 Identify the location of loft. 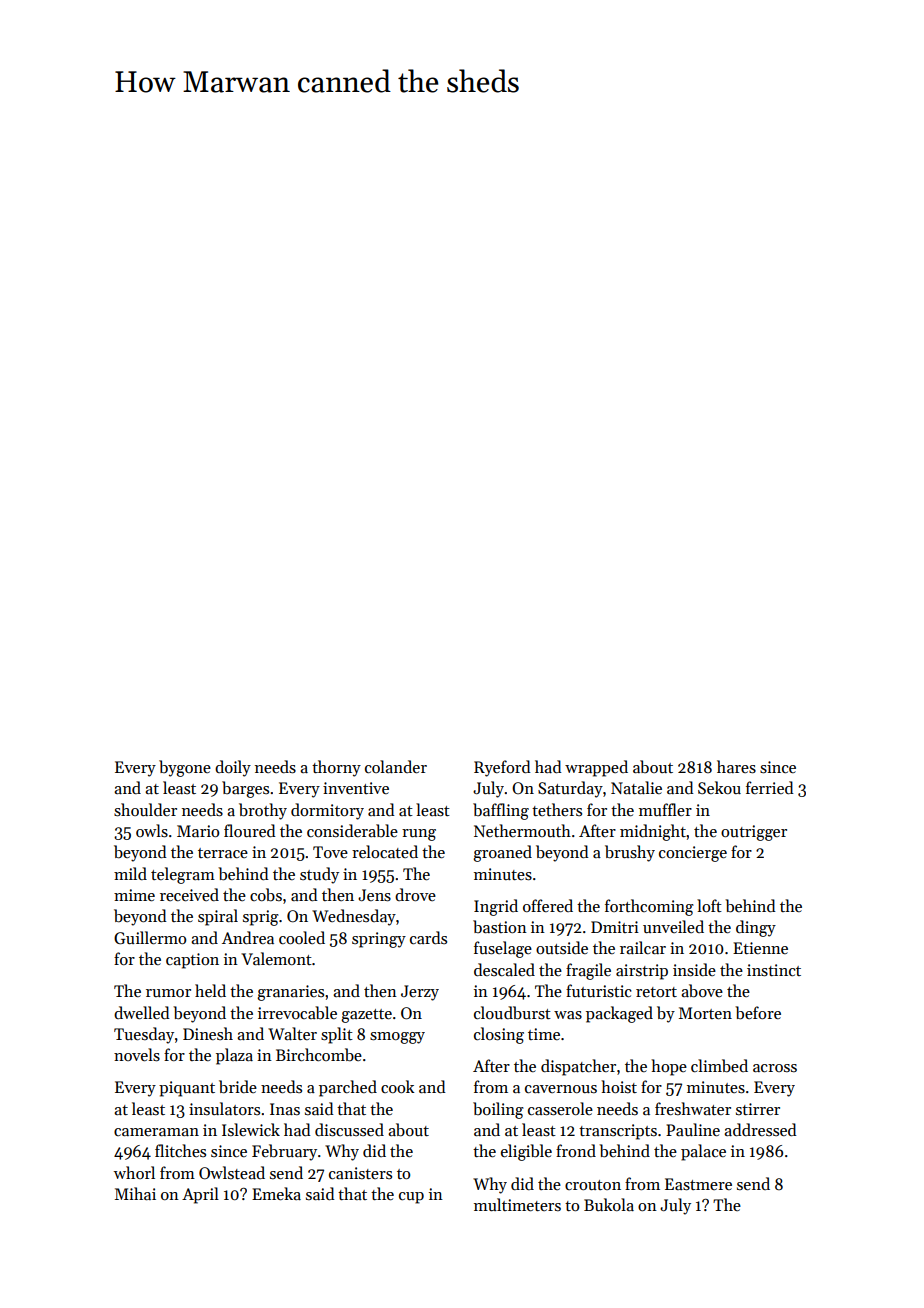
(709, 905).
